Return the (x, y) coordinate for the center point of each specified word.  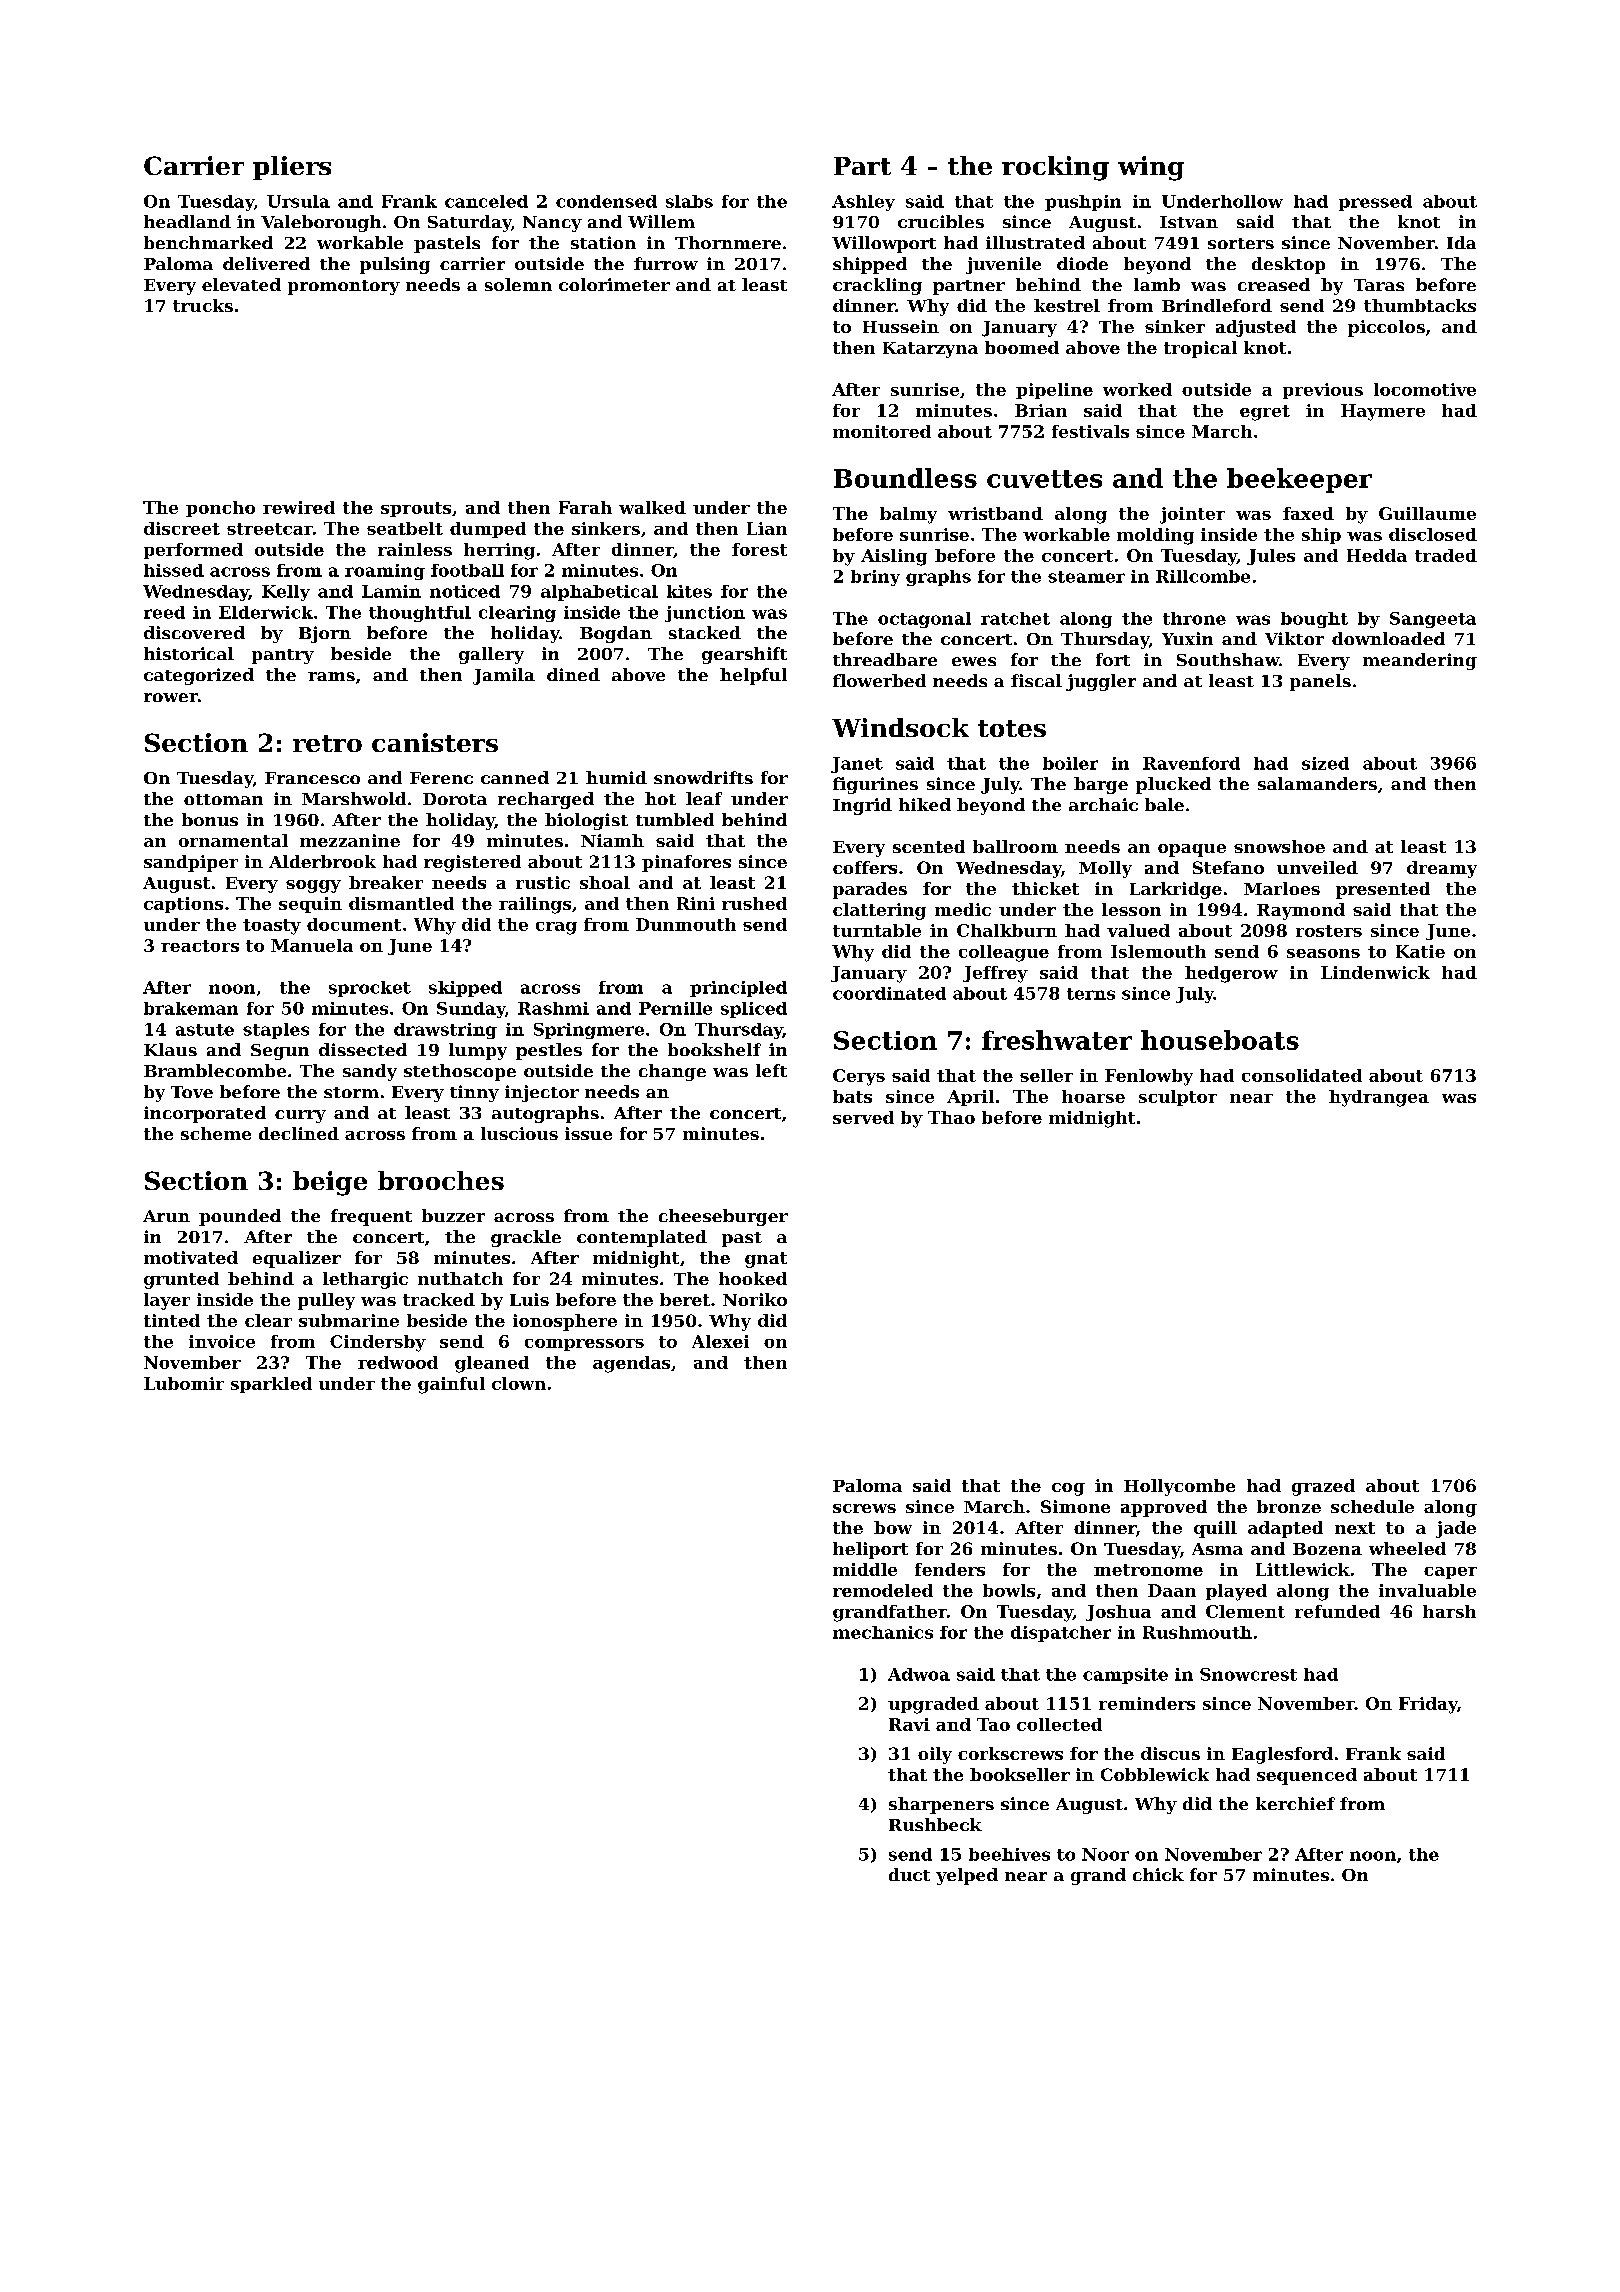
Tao (993, 1724)
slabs (689, 201)
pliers (292, 168)
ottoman (223, 799)
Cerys (859, 1077)
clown (519, 1383)
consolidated (1302, 1075)
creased (1274, 284)
